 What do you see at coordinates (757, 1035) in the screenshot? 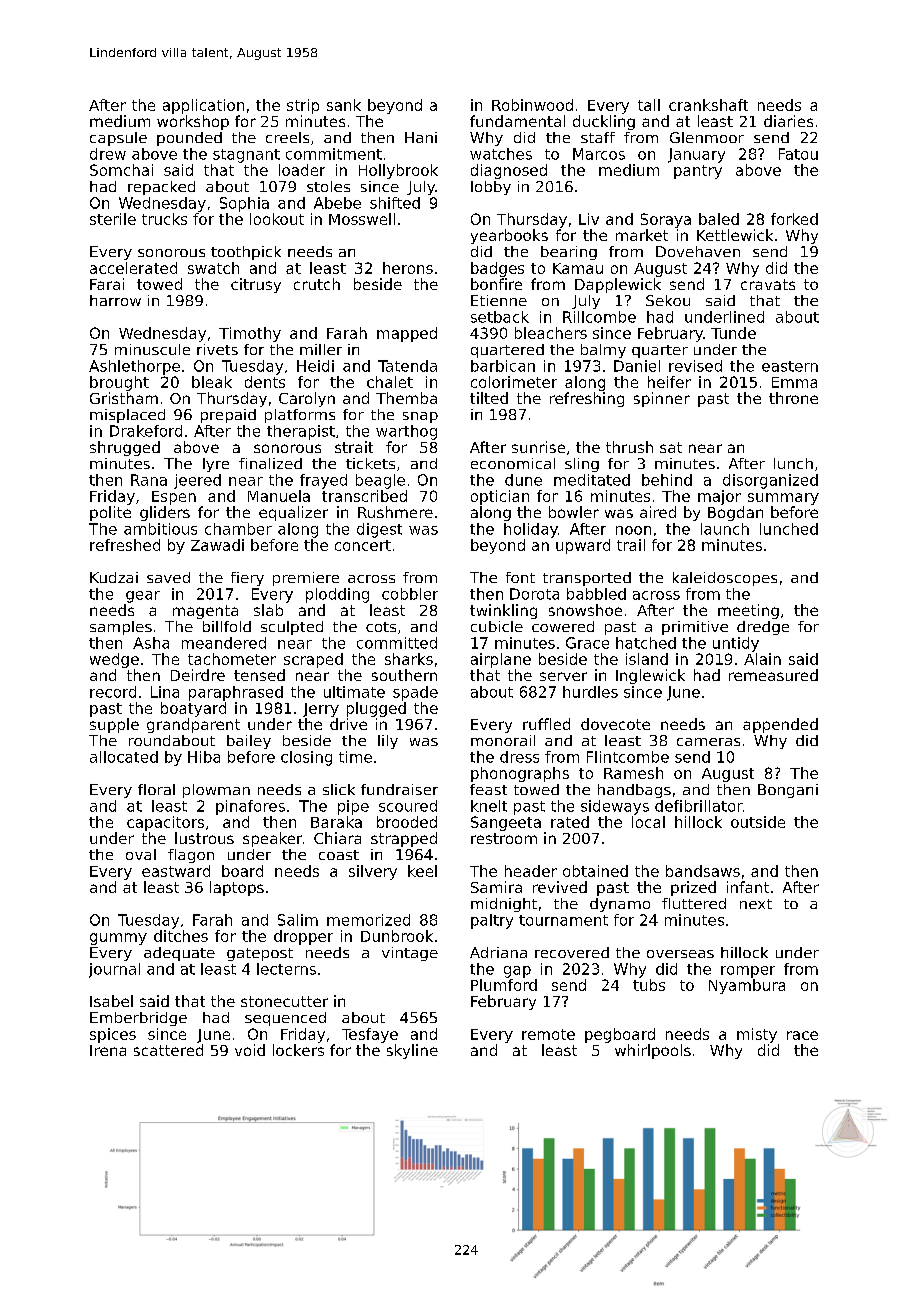
I see `misty` at bounding box center [757, 1035].
